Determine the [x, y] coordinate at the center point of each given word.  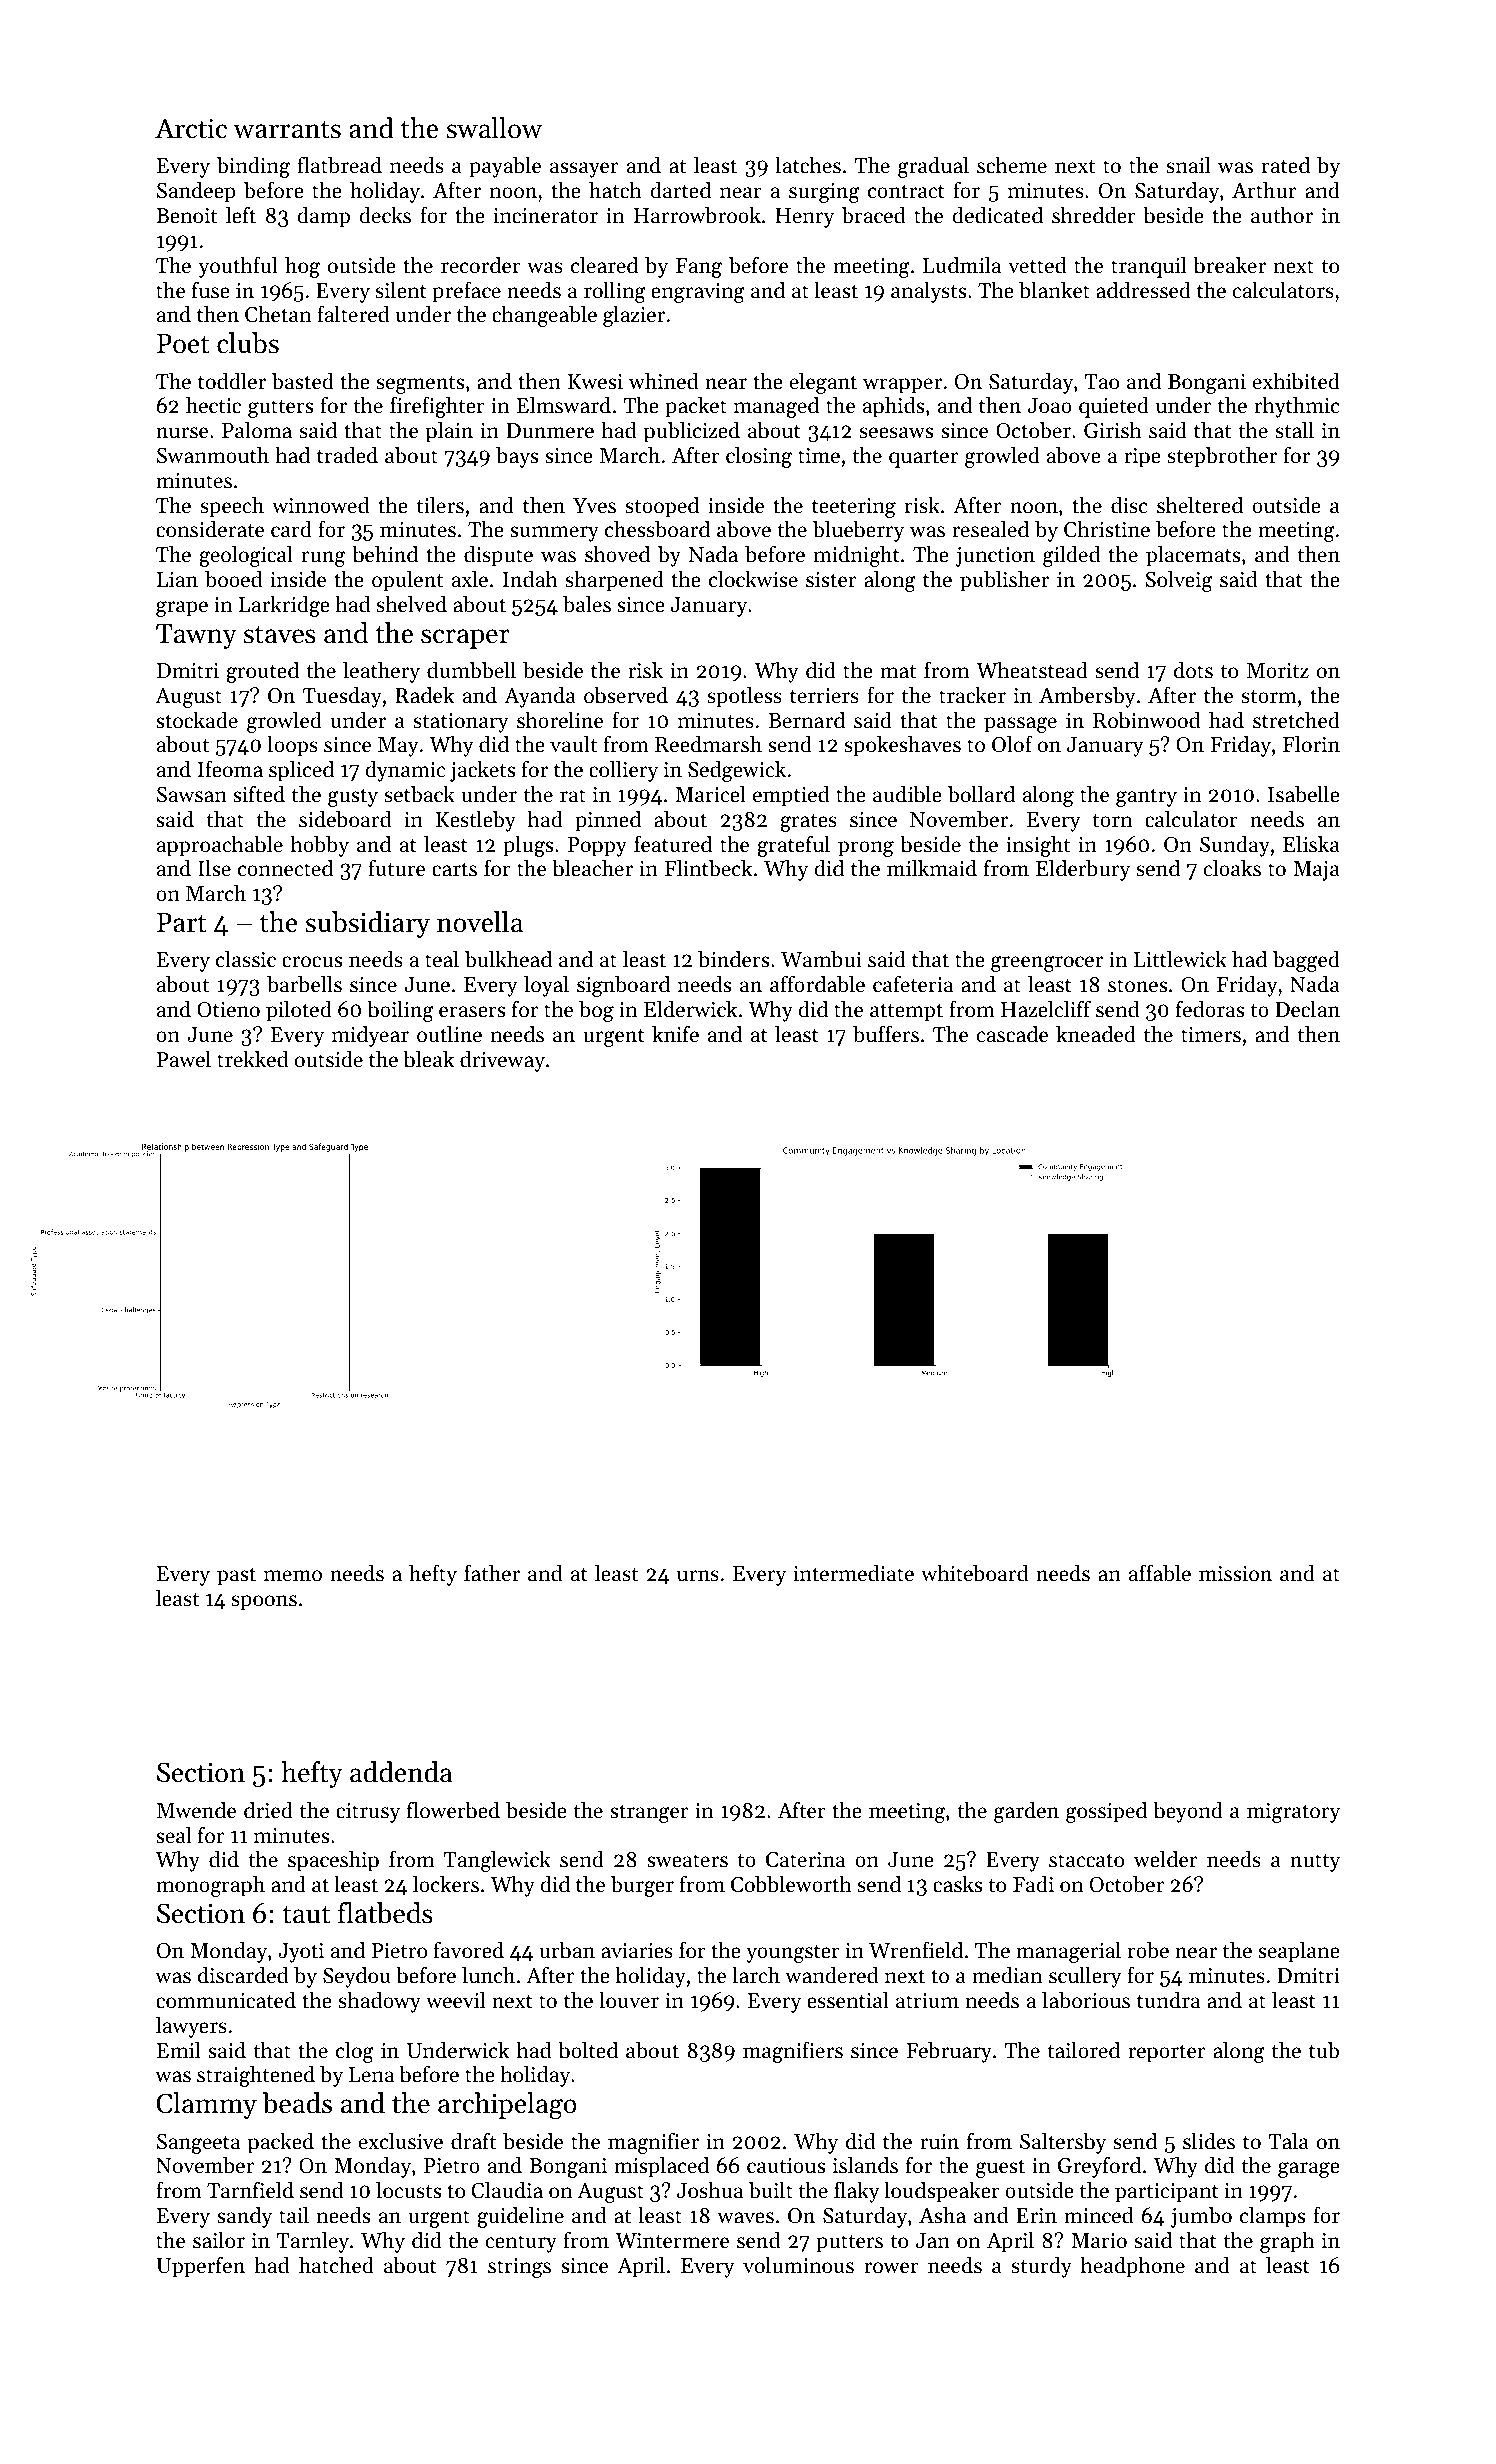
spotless [745, 697]
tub [1324, 2050]
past [236, 1576]
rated [1286, 165]
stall [1295, 430]
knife [675, 1034]
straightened [256, 2076]
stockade [197, 720]
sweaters [687, 1861]
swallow [494, 128]
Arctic [191, 128]
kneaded [1096, 1034]
